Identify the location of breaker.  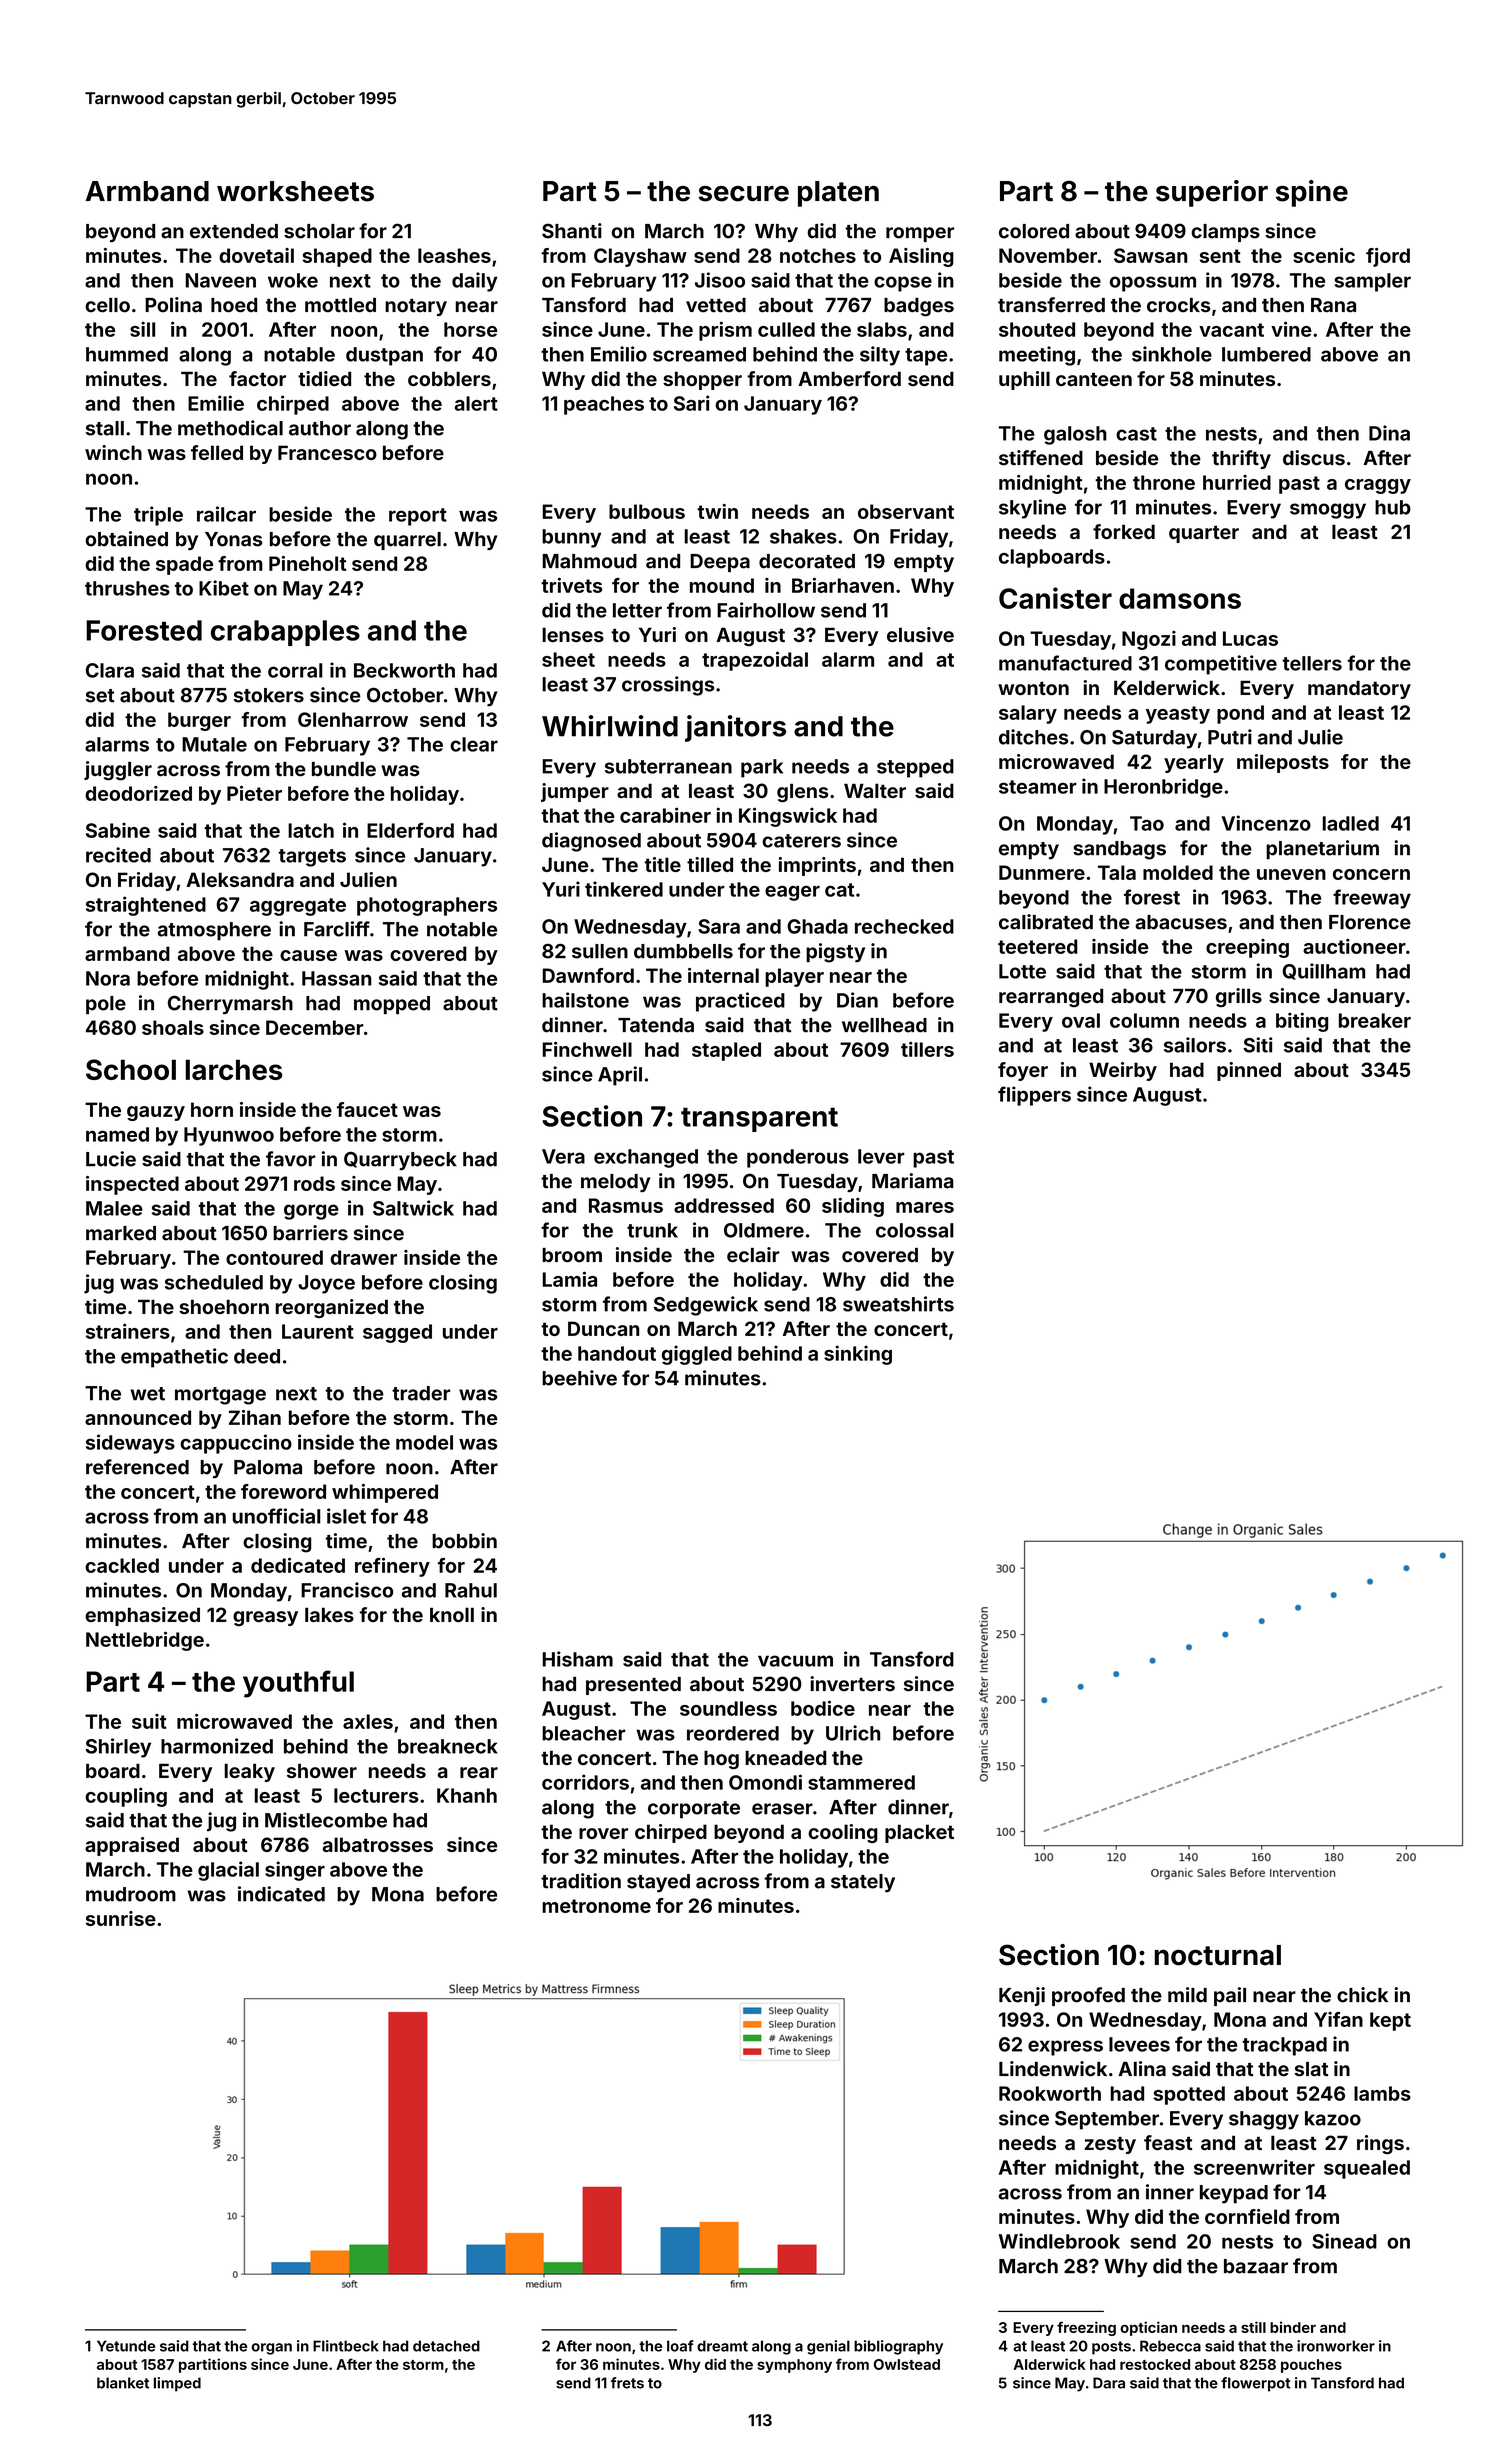
(1375, 1020).
